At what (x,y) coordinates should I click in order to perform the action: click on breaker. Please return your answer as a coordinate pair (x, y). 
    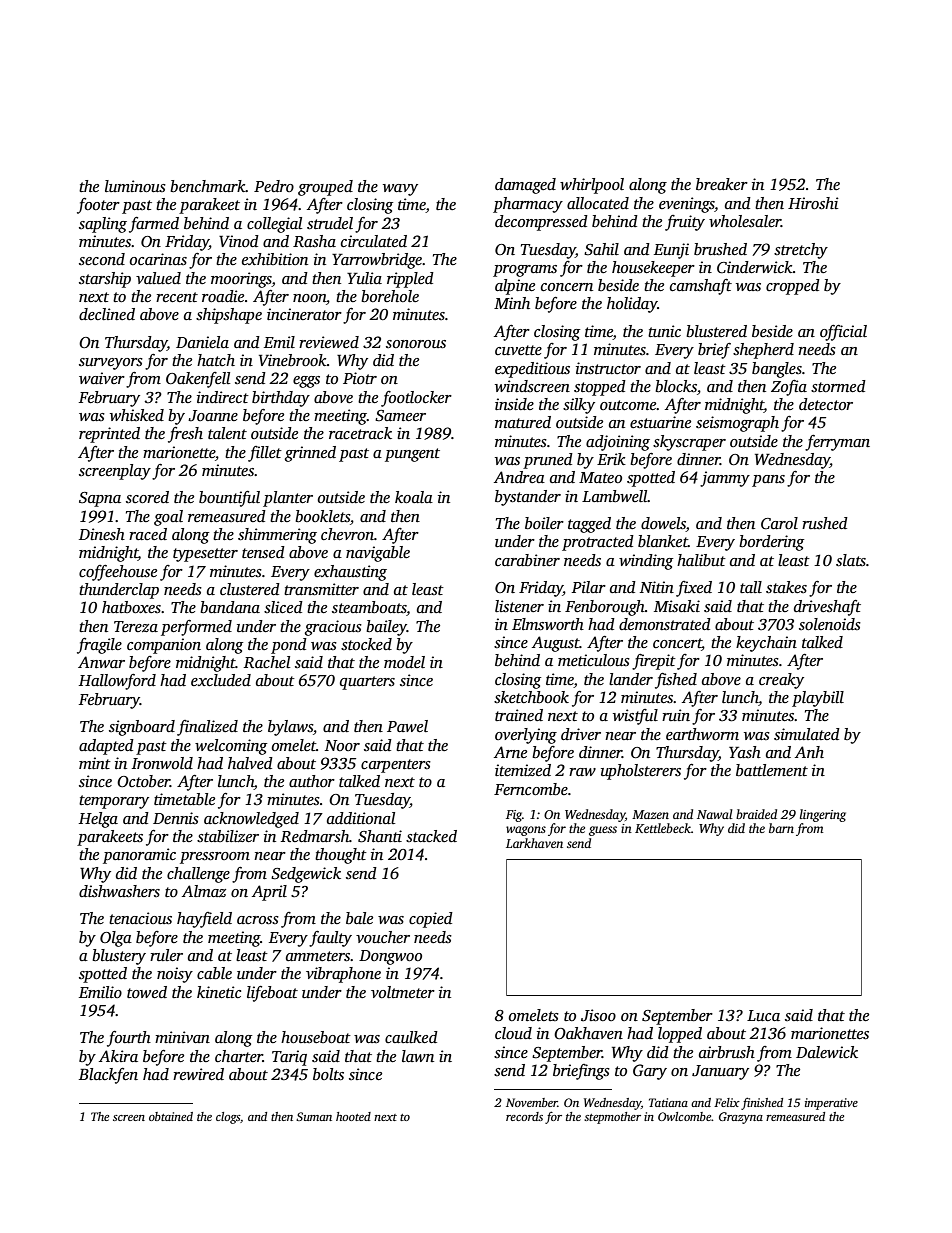
    Looking at the image, I should click on (722, 184).
